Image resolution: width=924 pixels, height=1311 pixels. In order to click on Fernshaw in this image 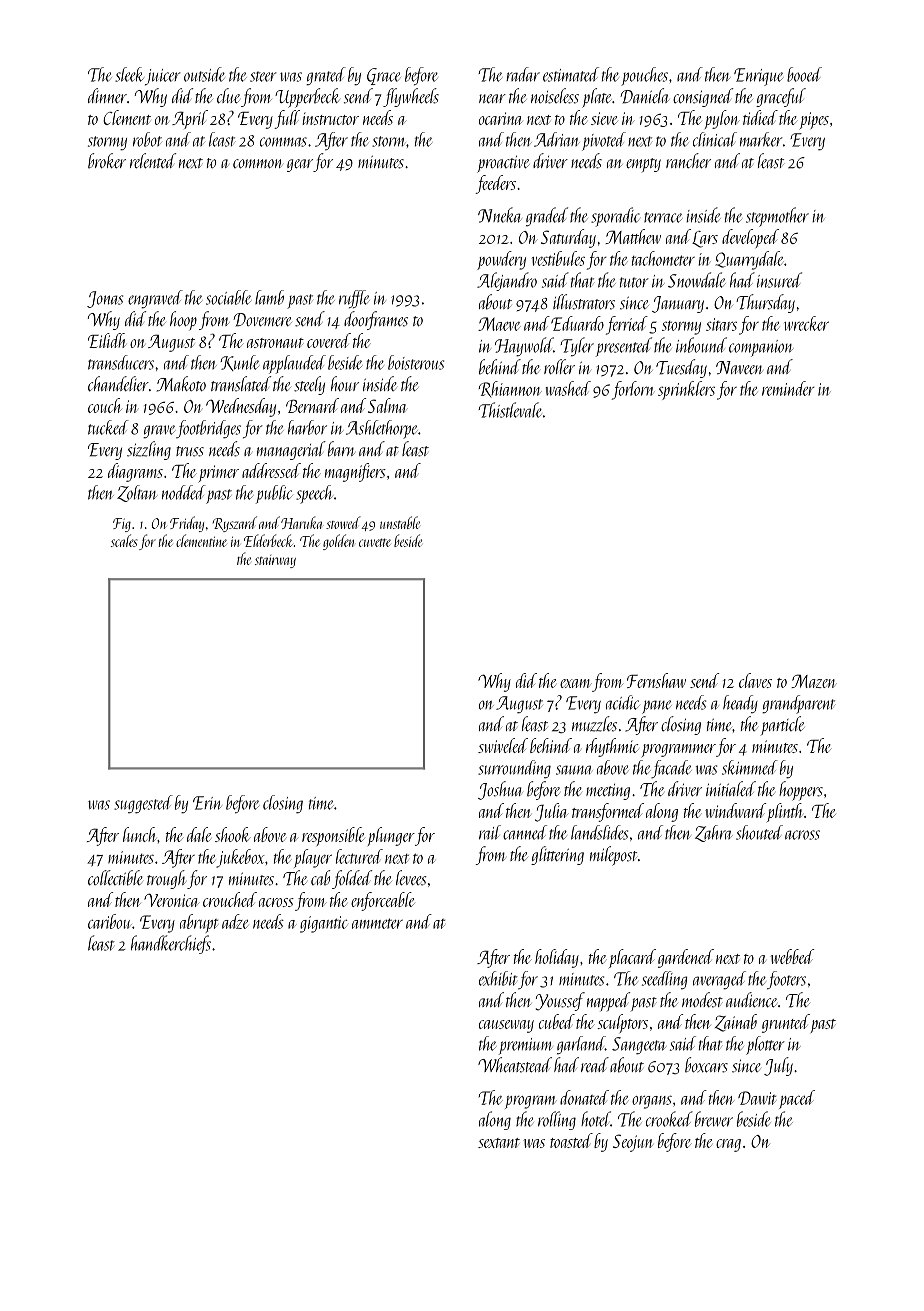, I will do `click(656, 680)`.
